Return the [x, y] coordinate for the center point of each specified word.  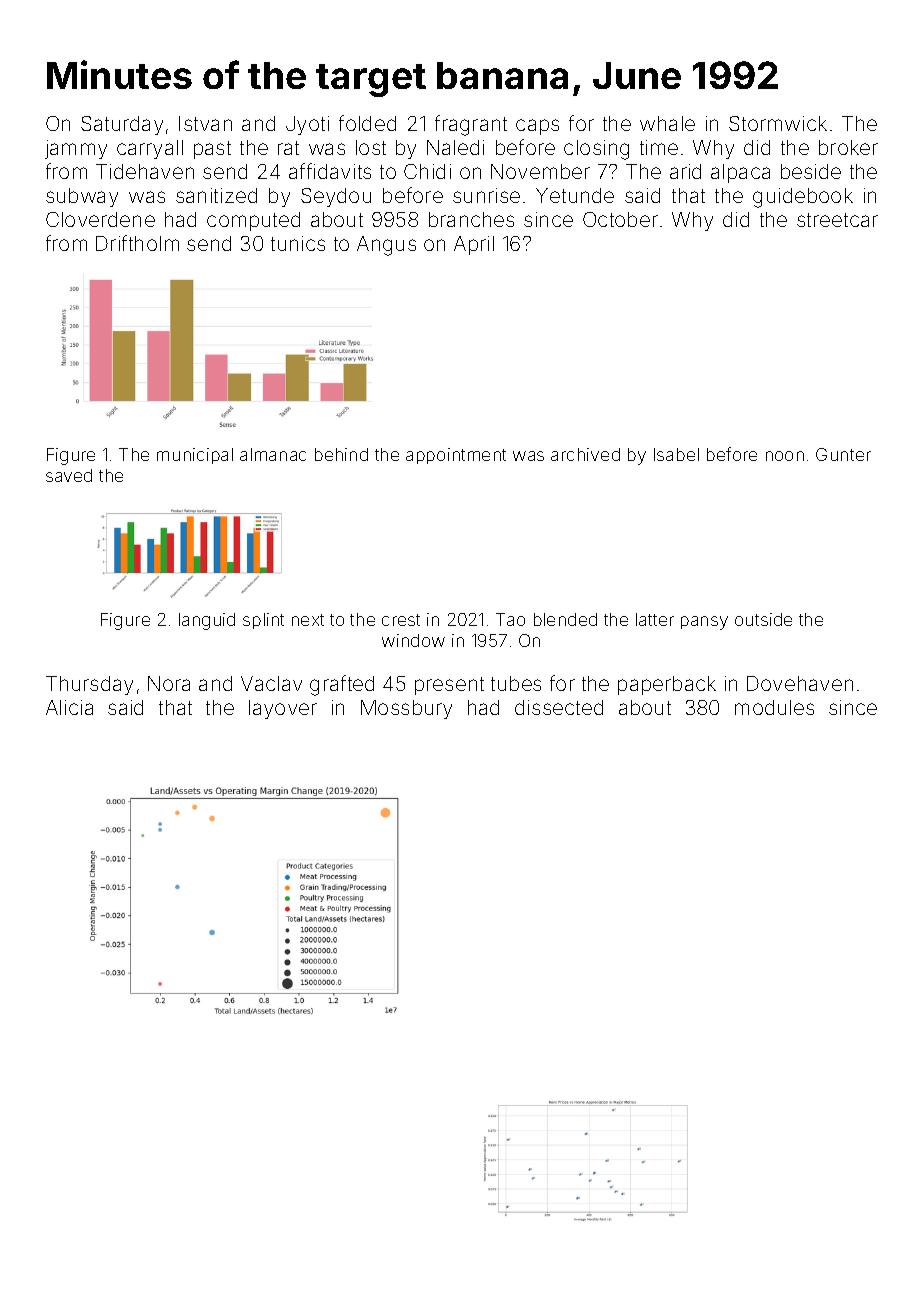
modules [774, 707]
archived [585, 454]
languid [207, 621]
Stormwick [778, 123]
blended [565, 619]
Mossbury [406, 709]
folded [367, 123]
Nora [169, 683]
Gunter [843, 454]
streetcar [837, 220]
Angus [386, 246]
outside [763, 619]
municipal [195, 456]
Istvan [205, 123]
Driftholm [137, 243]
